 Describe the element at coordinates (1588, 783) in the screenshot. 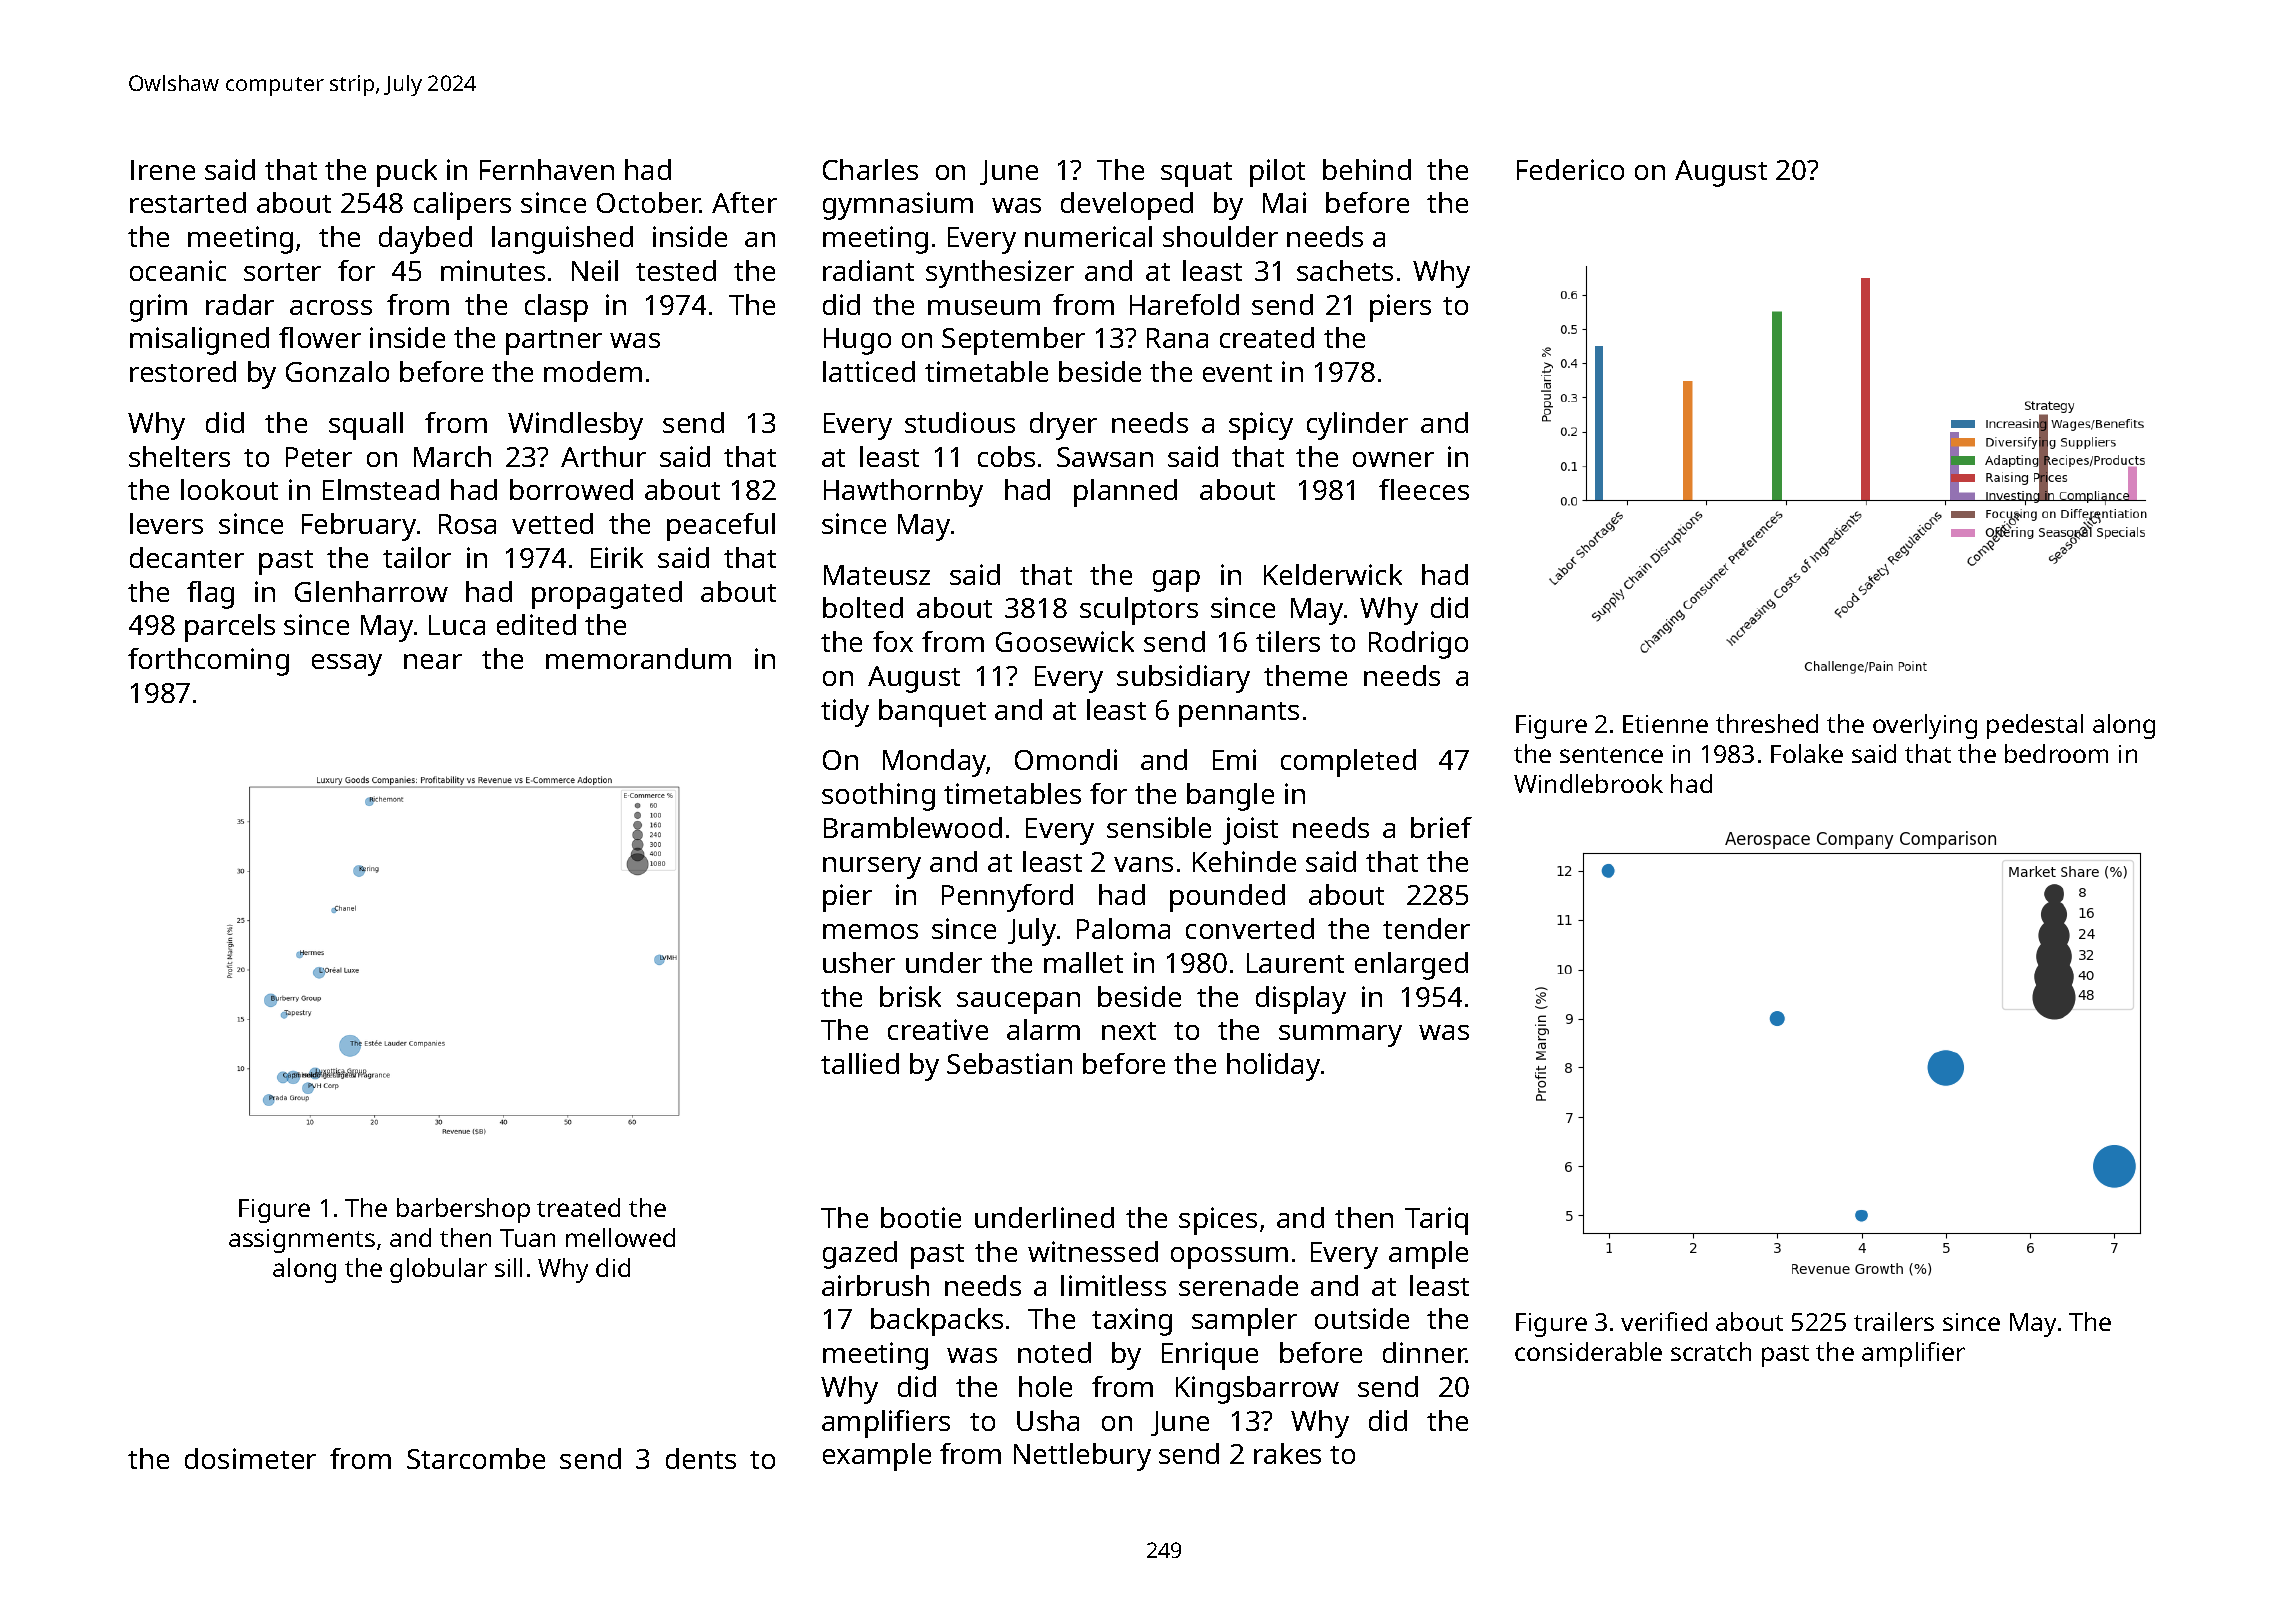

I see `Windlebrook` at that location.
